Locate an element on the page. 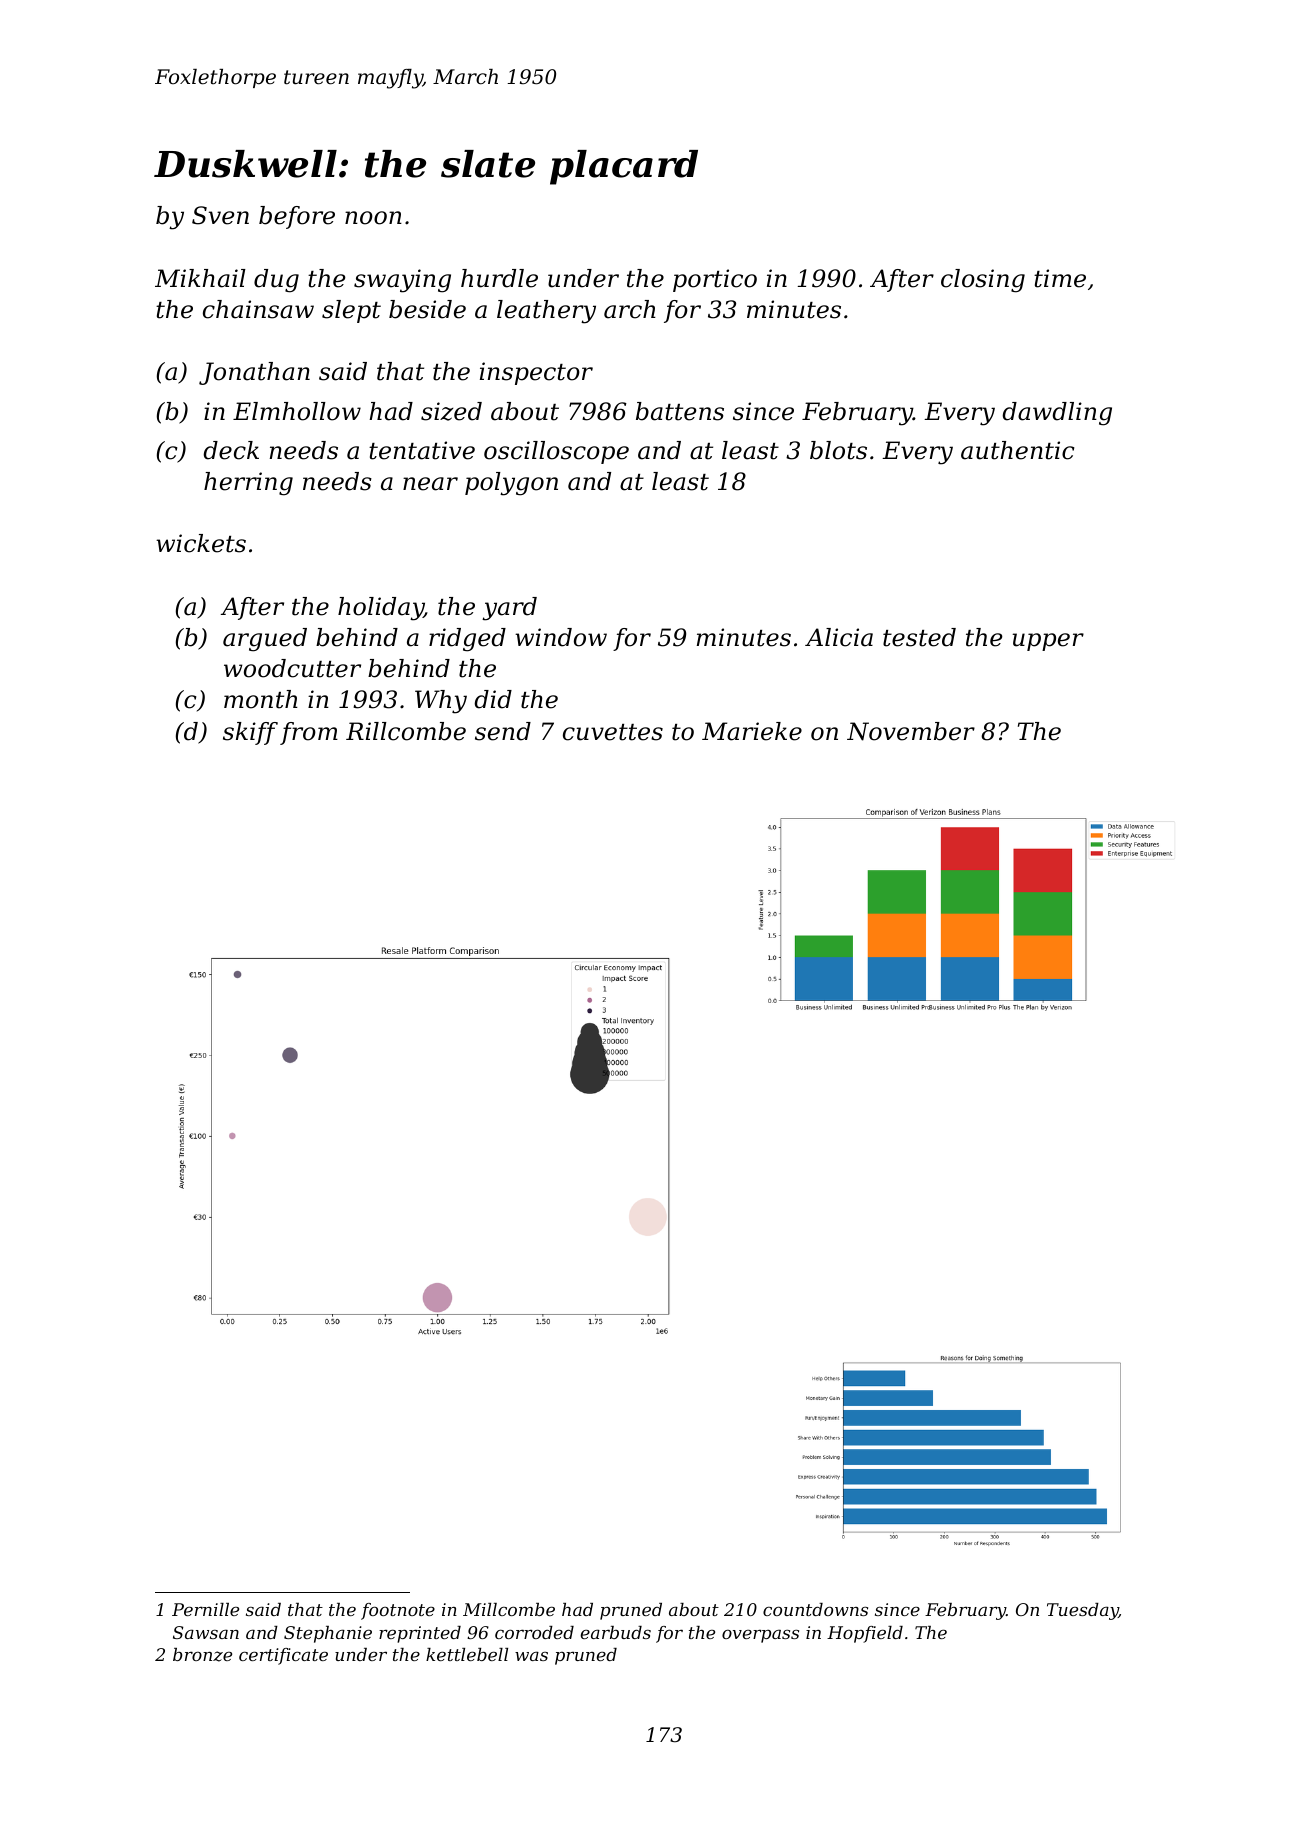 This image has width=1290, height=1824. Alicia is located at coordinates (839, 637).
